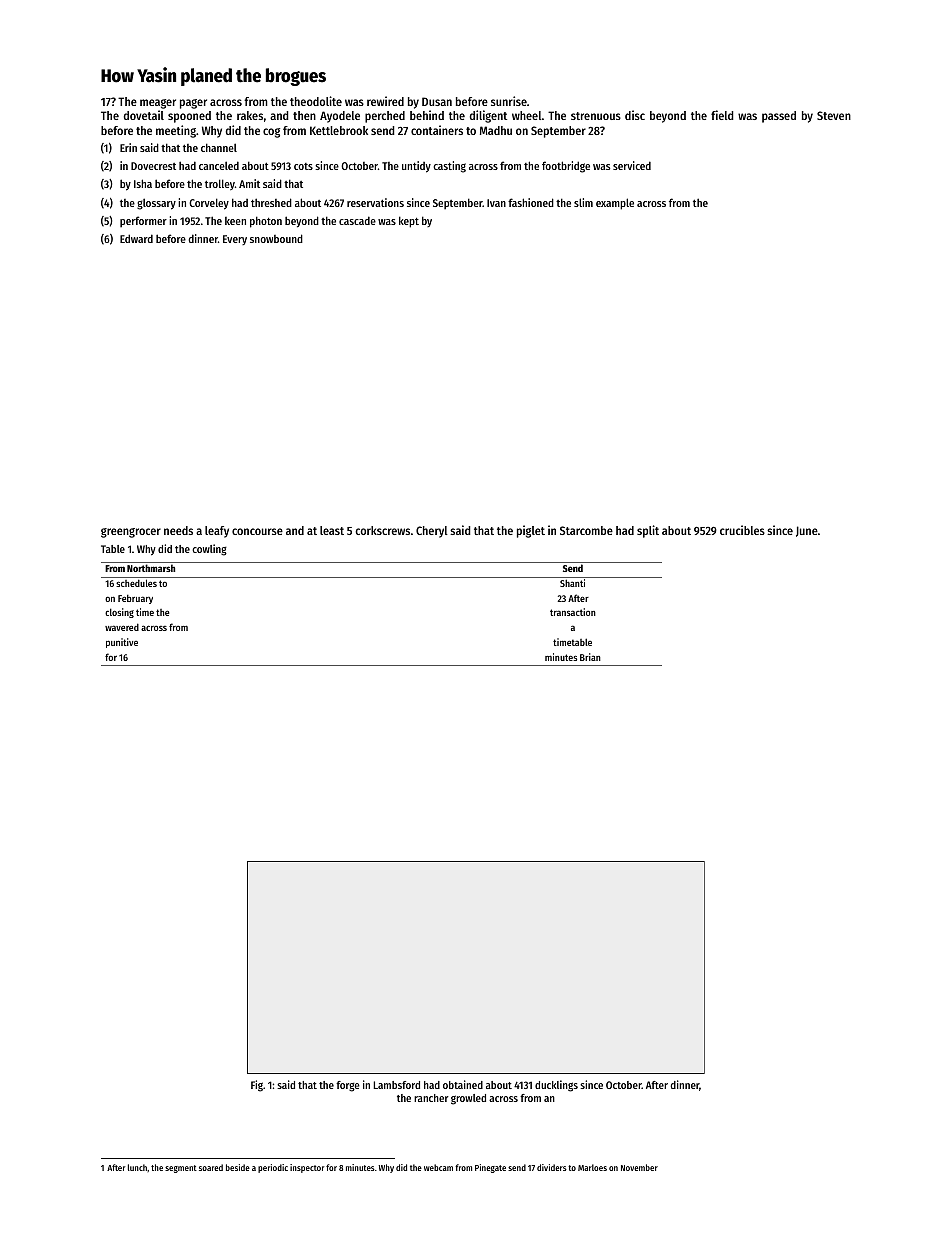 The height and width of the screenshot is (1233, 952). What do you see at coordinates (590, 657) in the screenshot?
I see `Brian` at bounding box center [590, 657].
